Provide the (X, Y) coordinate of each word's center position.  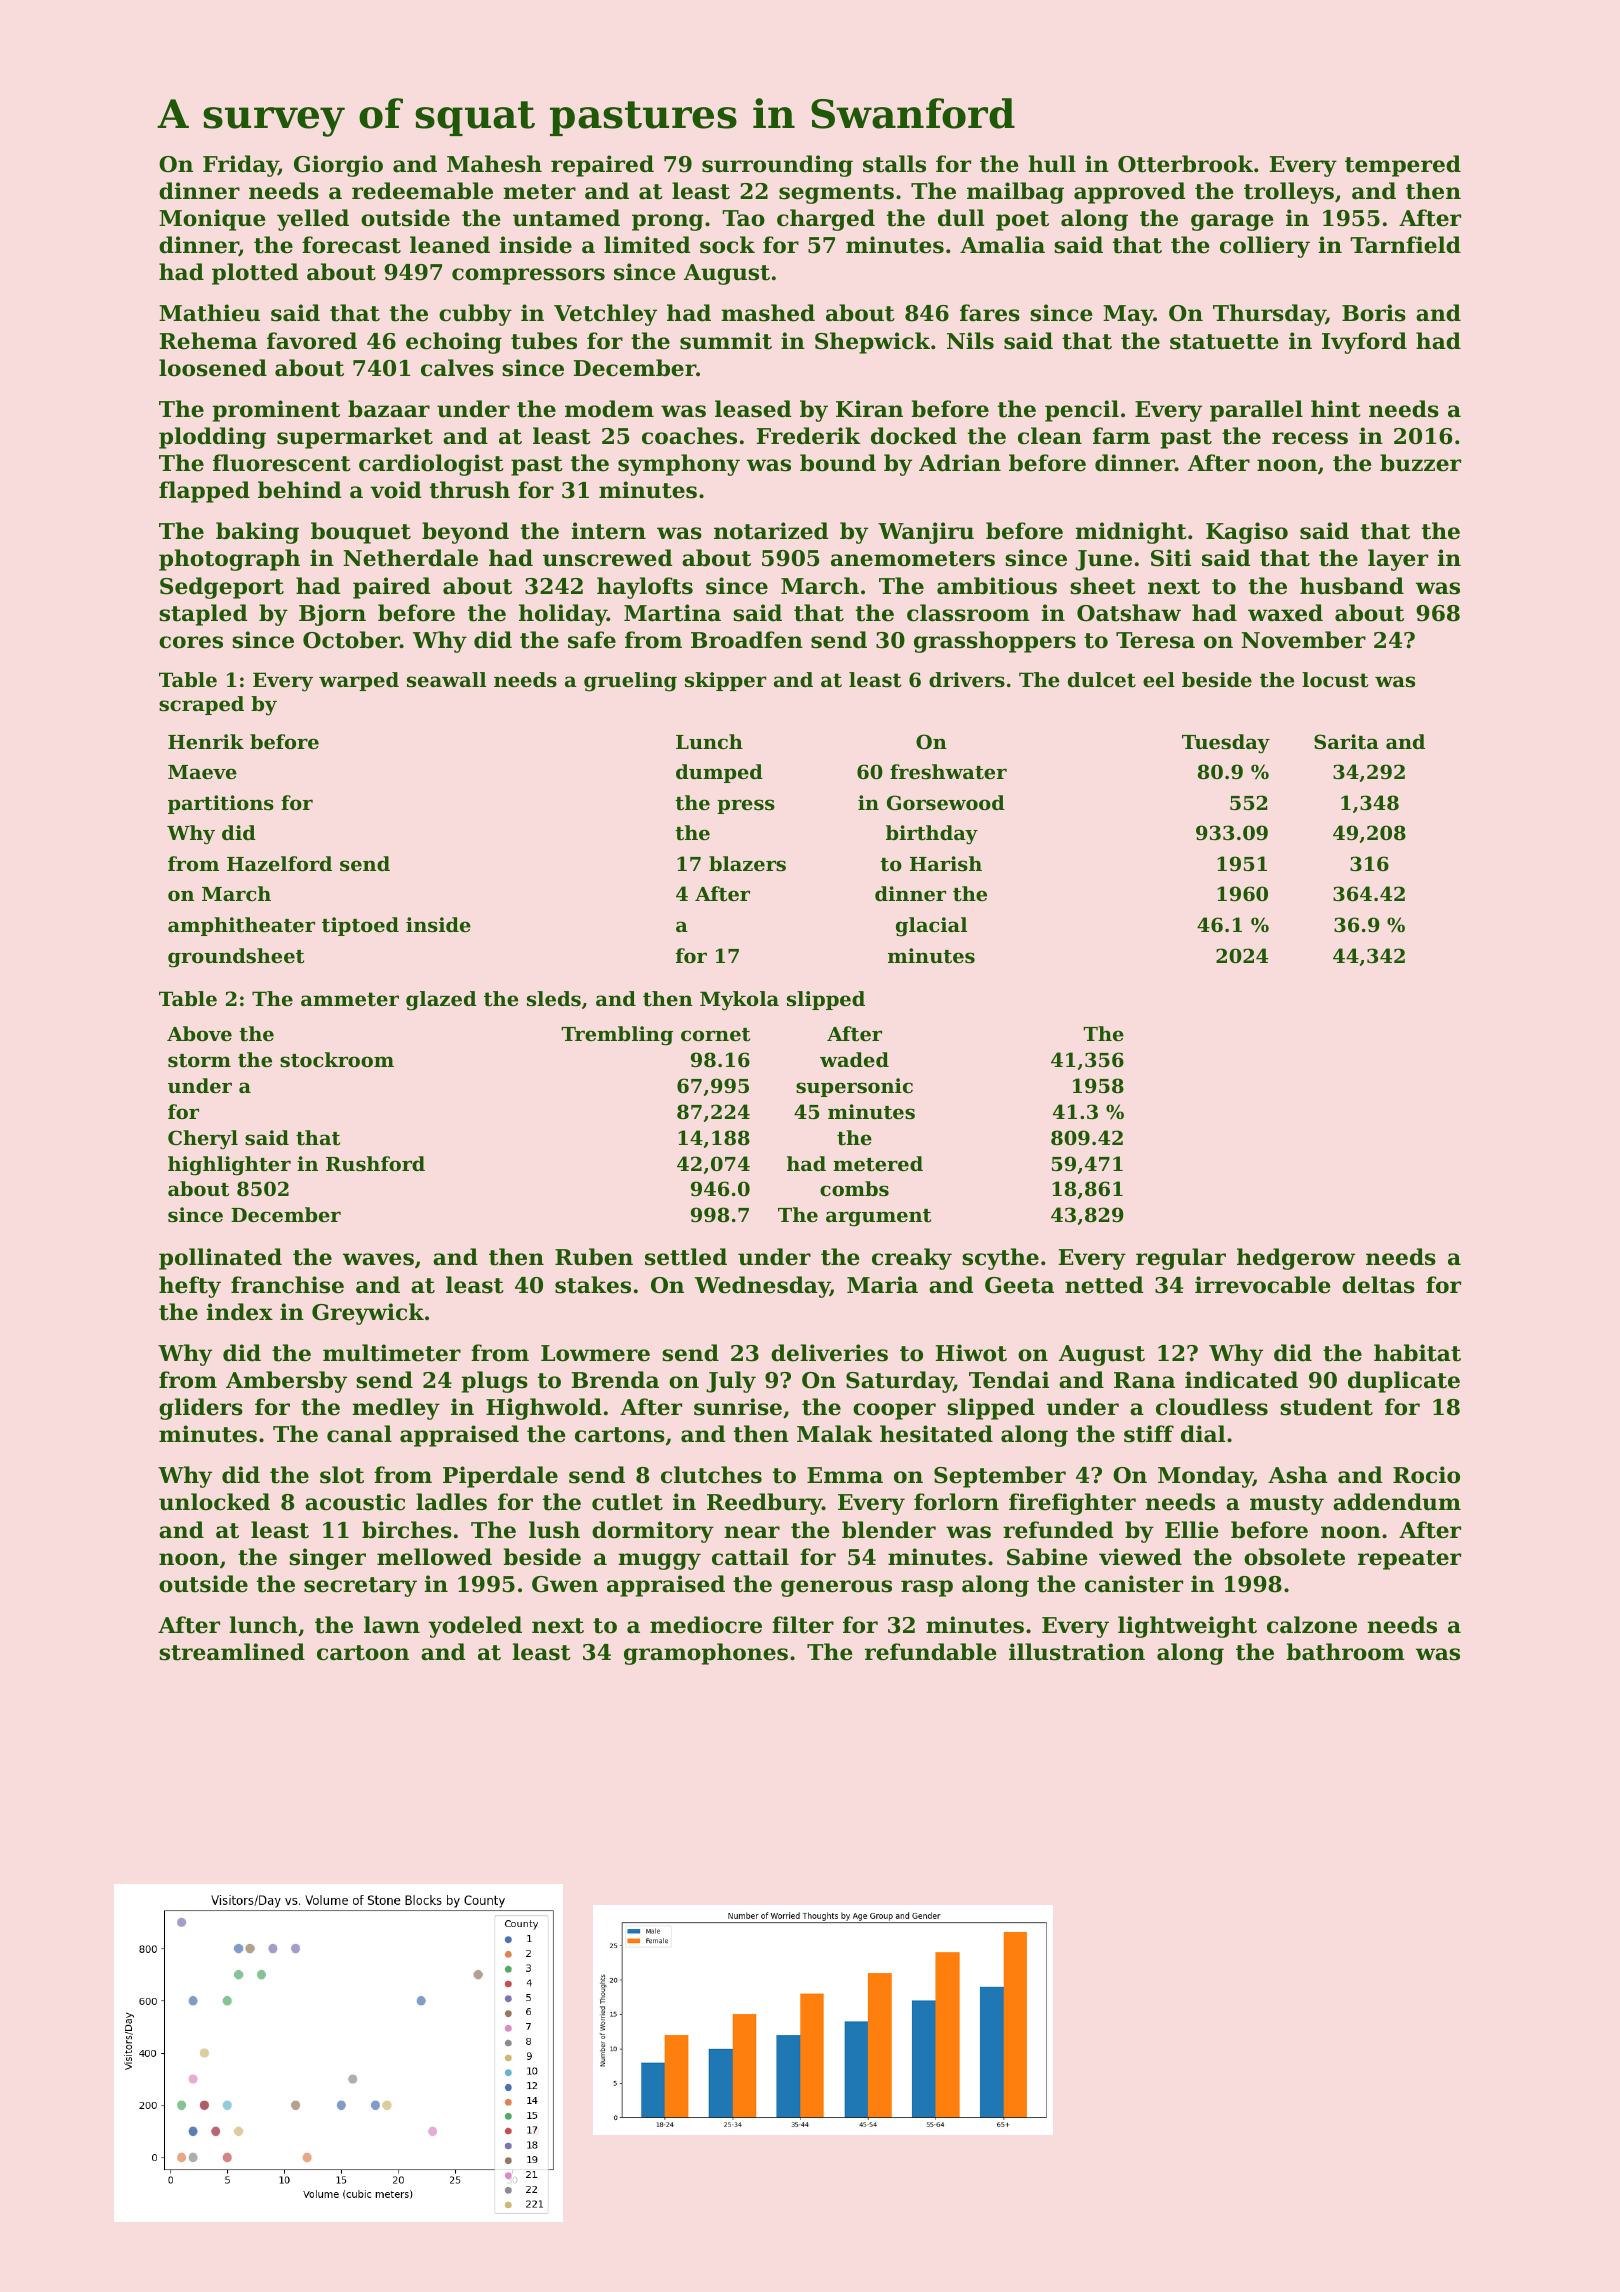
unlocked (214, 1502)
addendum (1397, 1502)
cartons (620, 1435)
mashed (768, 313)
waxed (1285, 613)
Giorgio (338, 166)
